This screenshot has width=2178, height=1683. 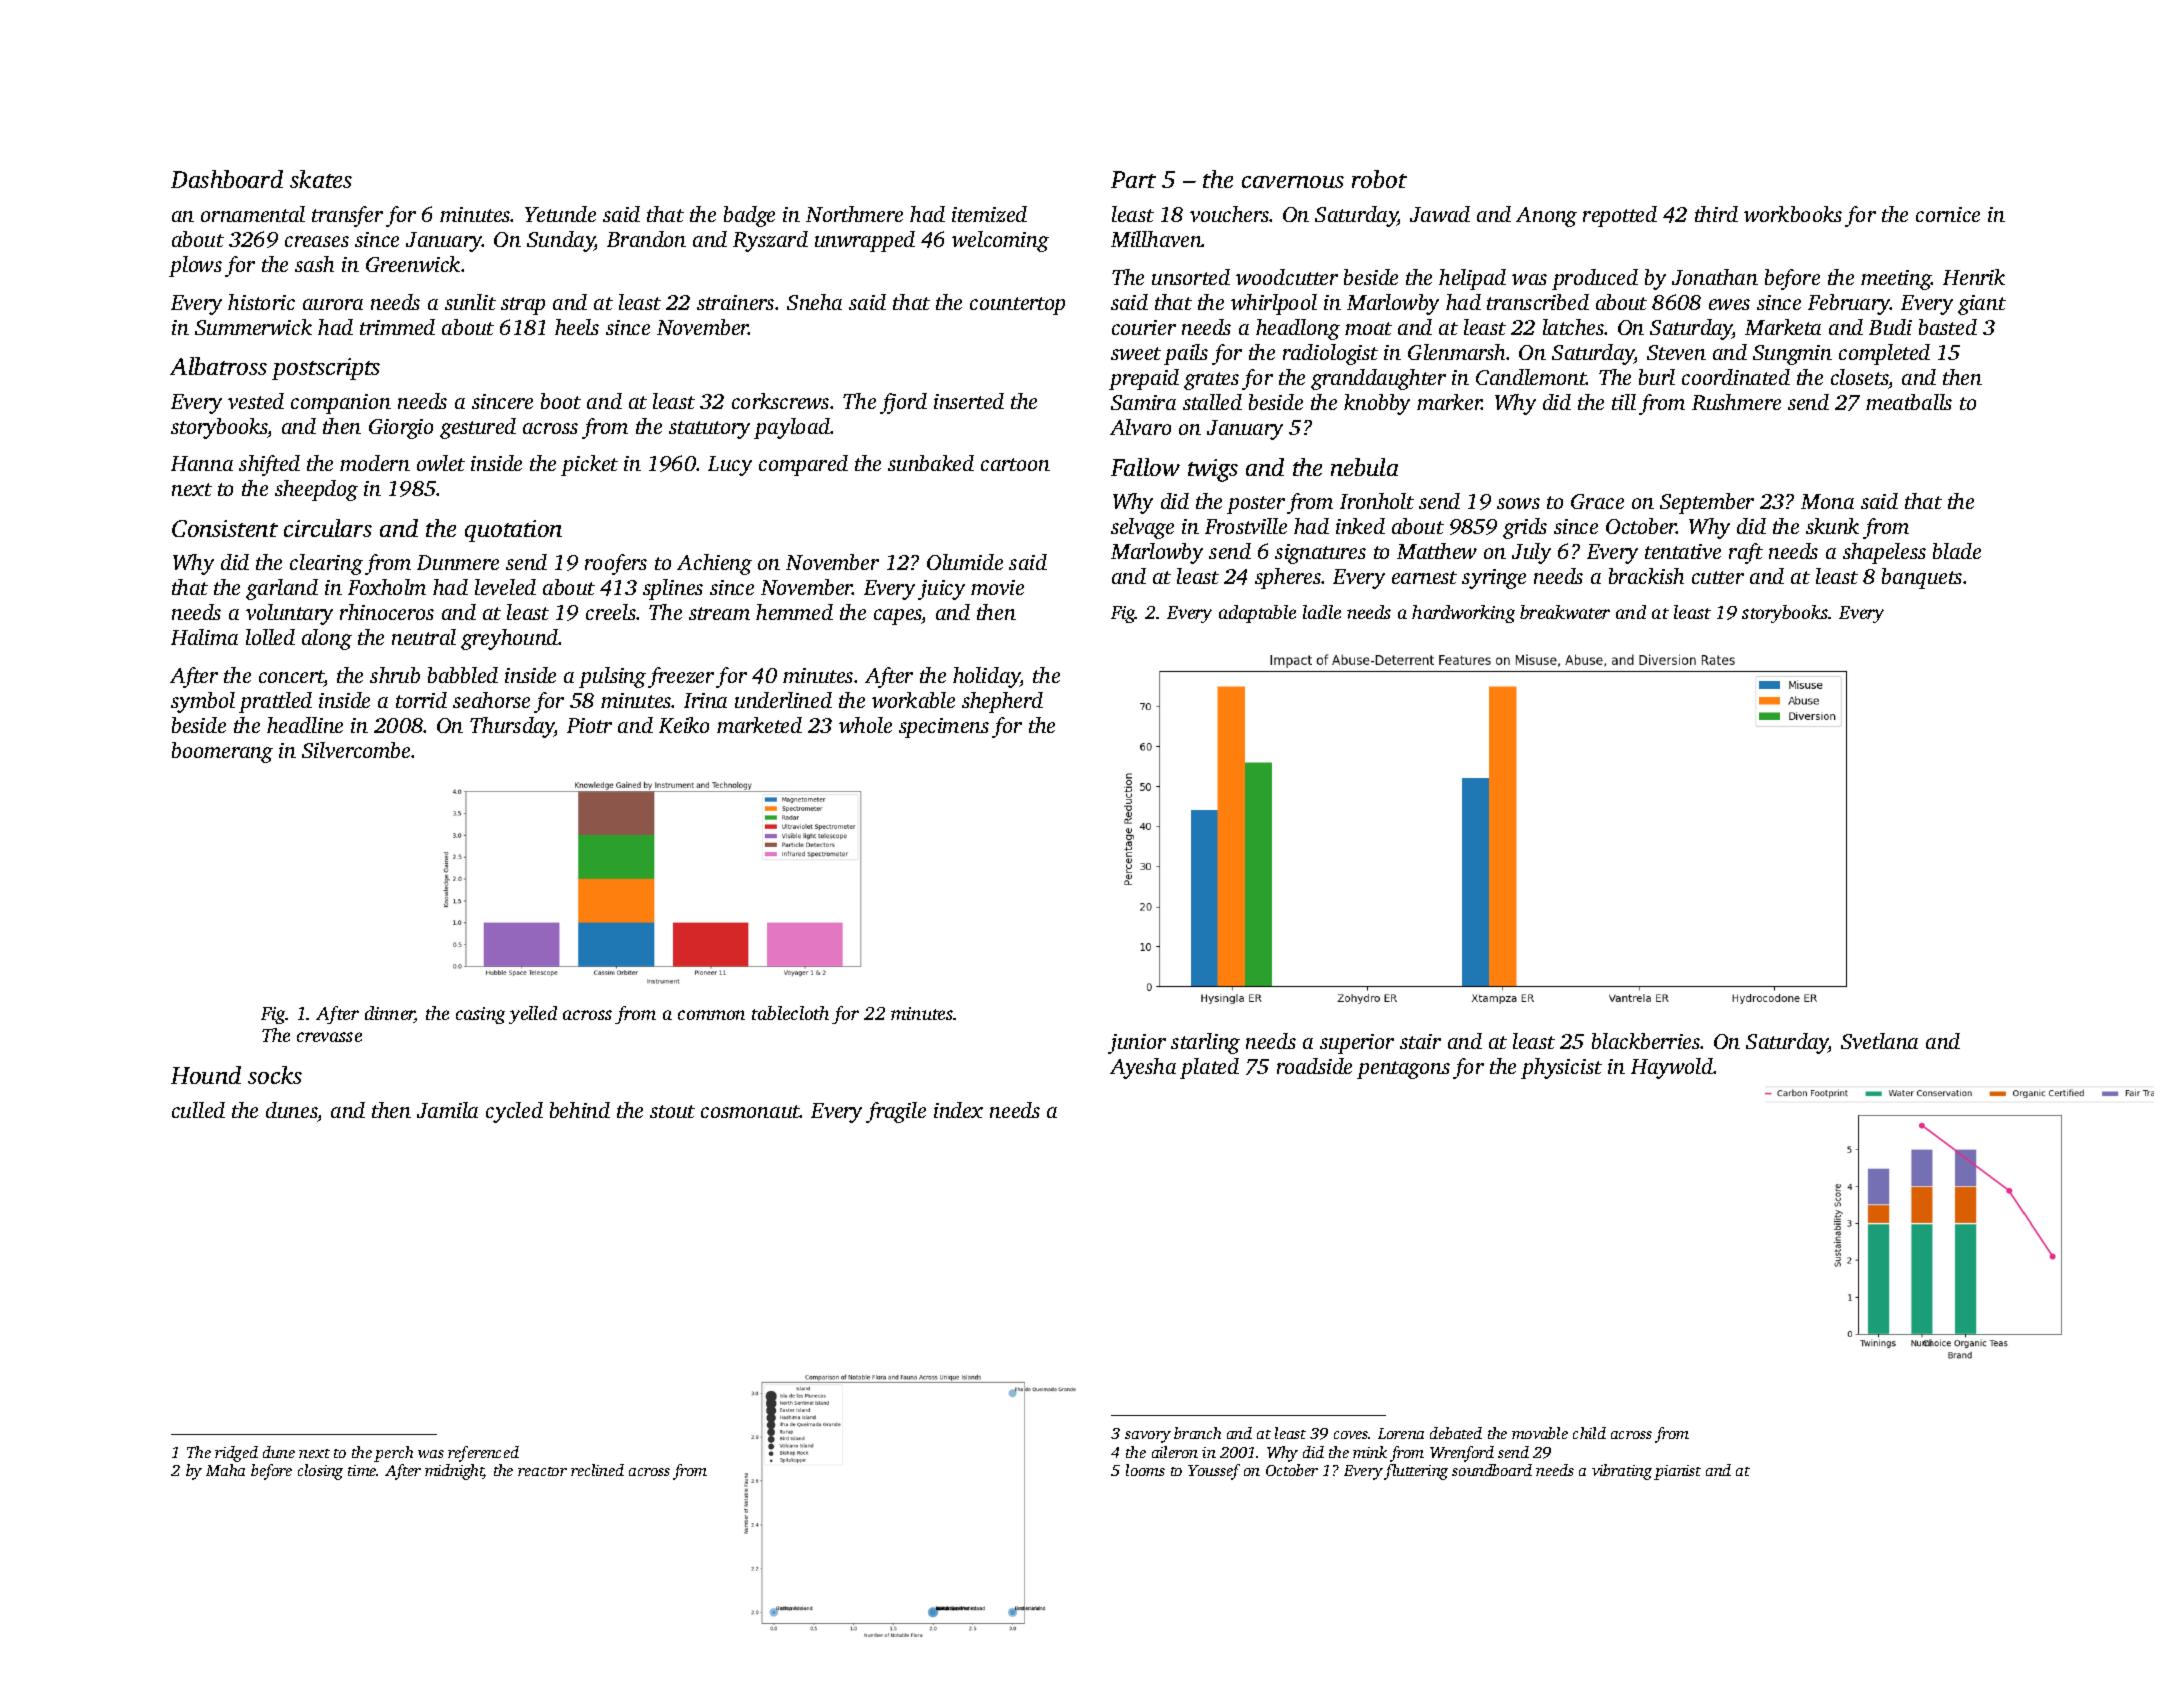 What do you see at coordinates (261, 302) in the screenshot?
I see `historic` at bounding box center [261, 302].
